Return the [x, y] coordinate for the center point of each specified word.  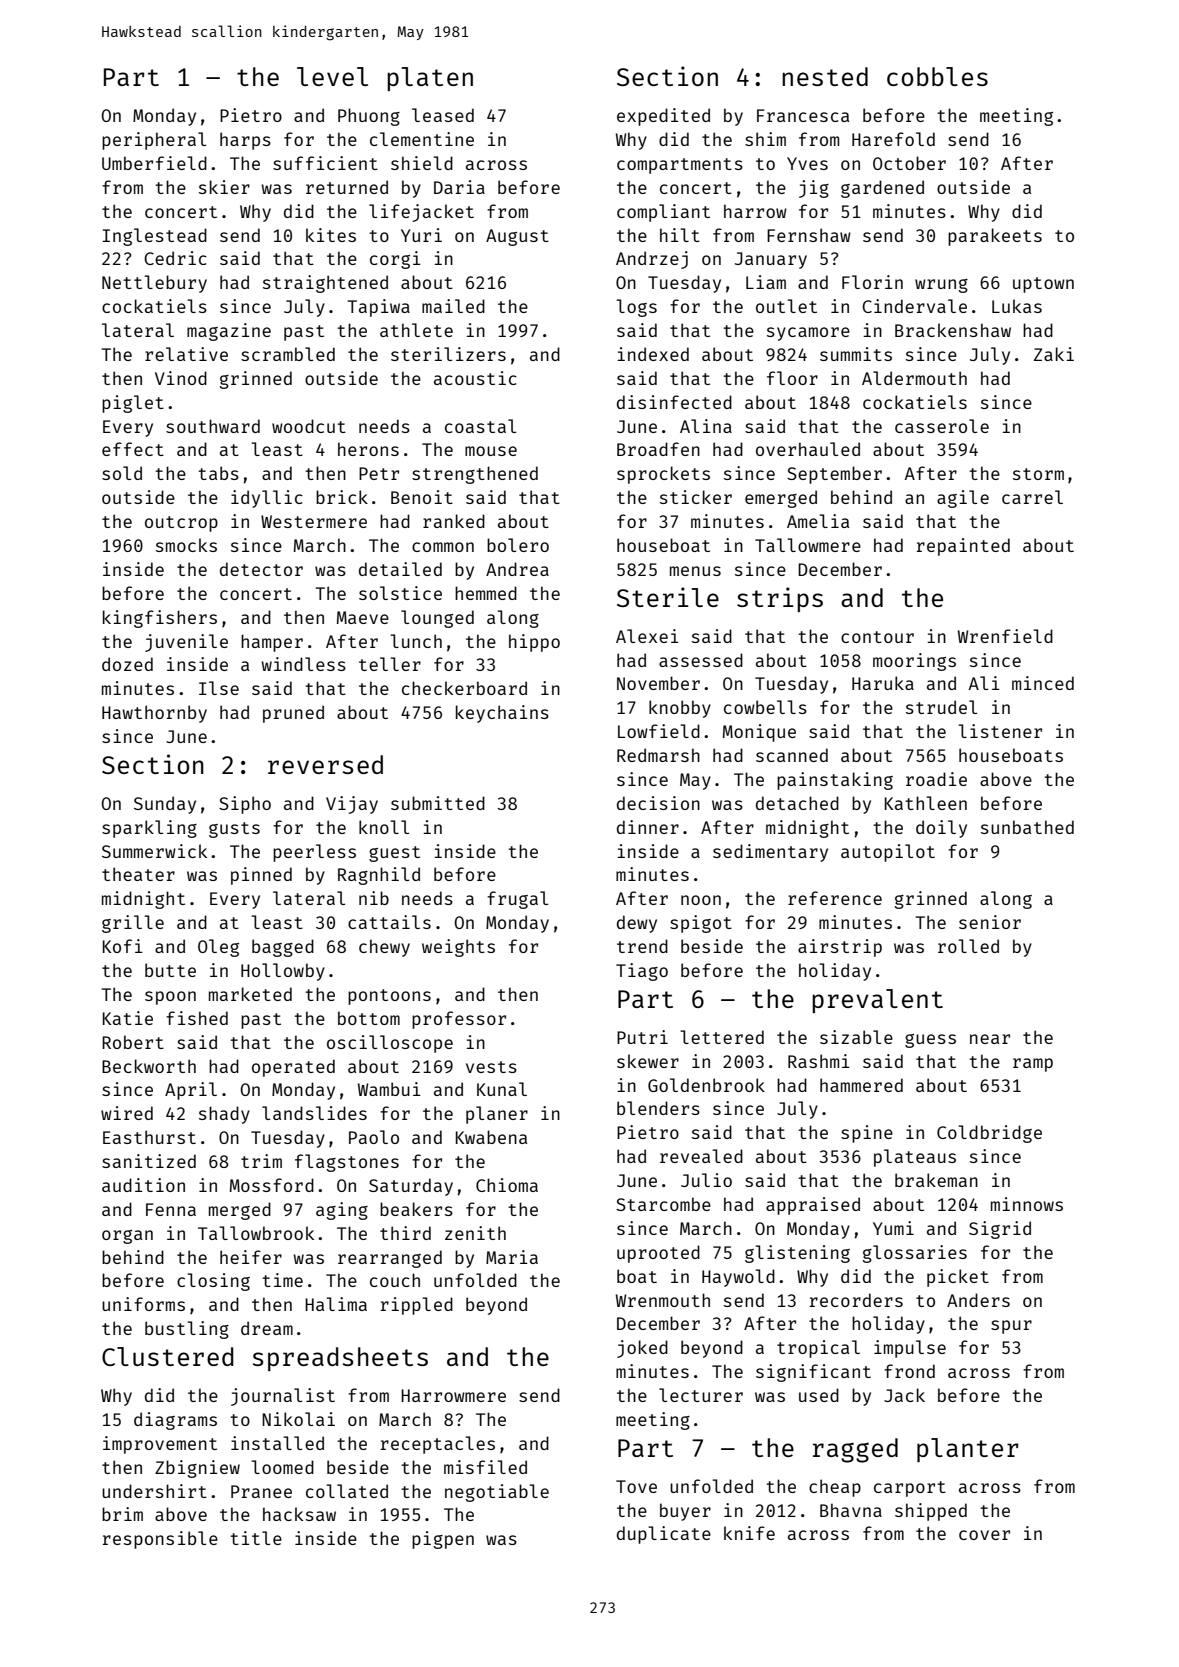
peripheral [154, 141]
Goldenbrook [706, 1085]
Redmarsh [658, 755]
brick [342, 497]
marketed [250, 994]
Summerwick [154, 851]
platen [430, 79]
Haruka [883, 683]
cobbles [937, 76]
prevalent [877, 1001]
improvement [160, 1445]
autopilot [888, 853]
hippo [534, 643]
